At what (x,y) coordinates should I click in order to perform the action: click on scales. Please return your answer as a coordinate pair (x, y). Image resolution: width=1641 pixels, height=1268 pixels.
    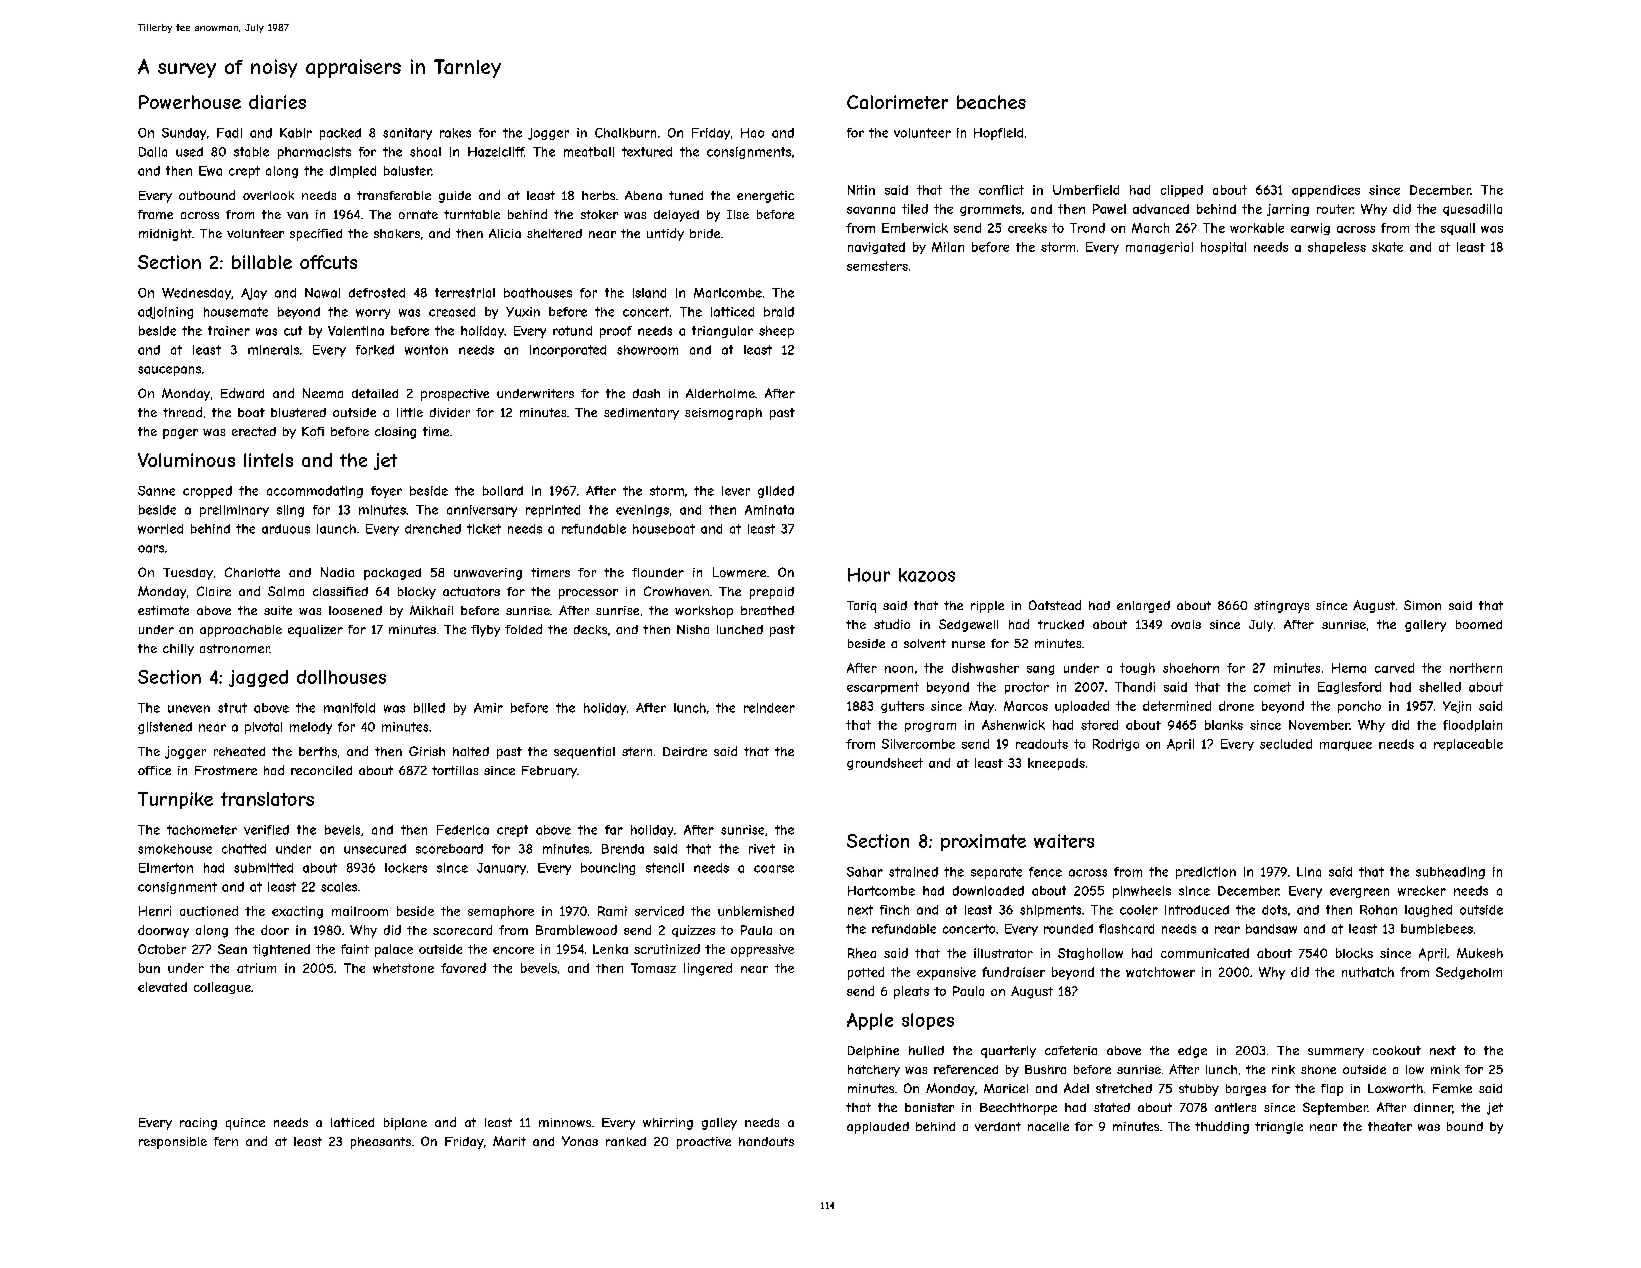
    Looking at the image, I should click on (339, 887).
